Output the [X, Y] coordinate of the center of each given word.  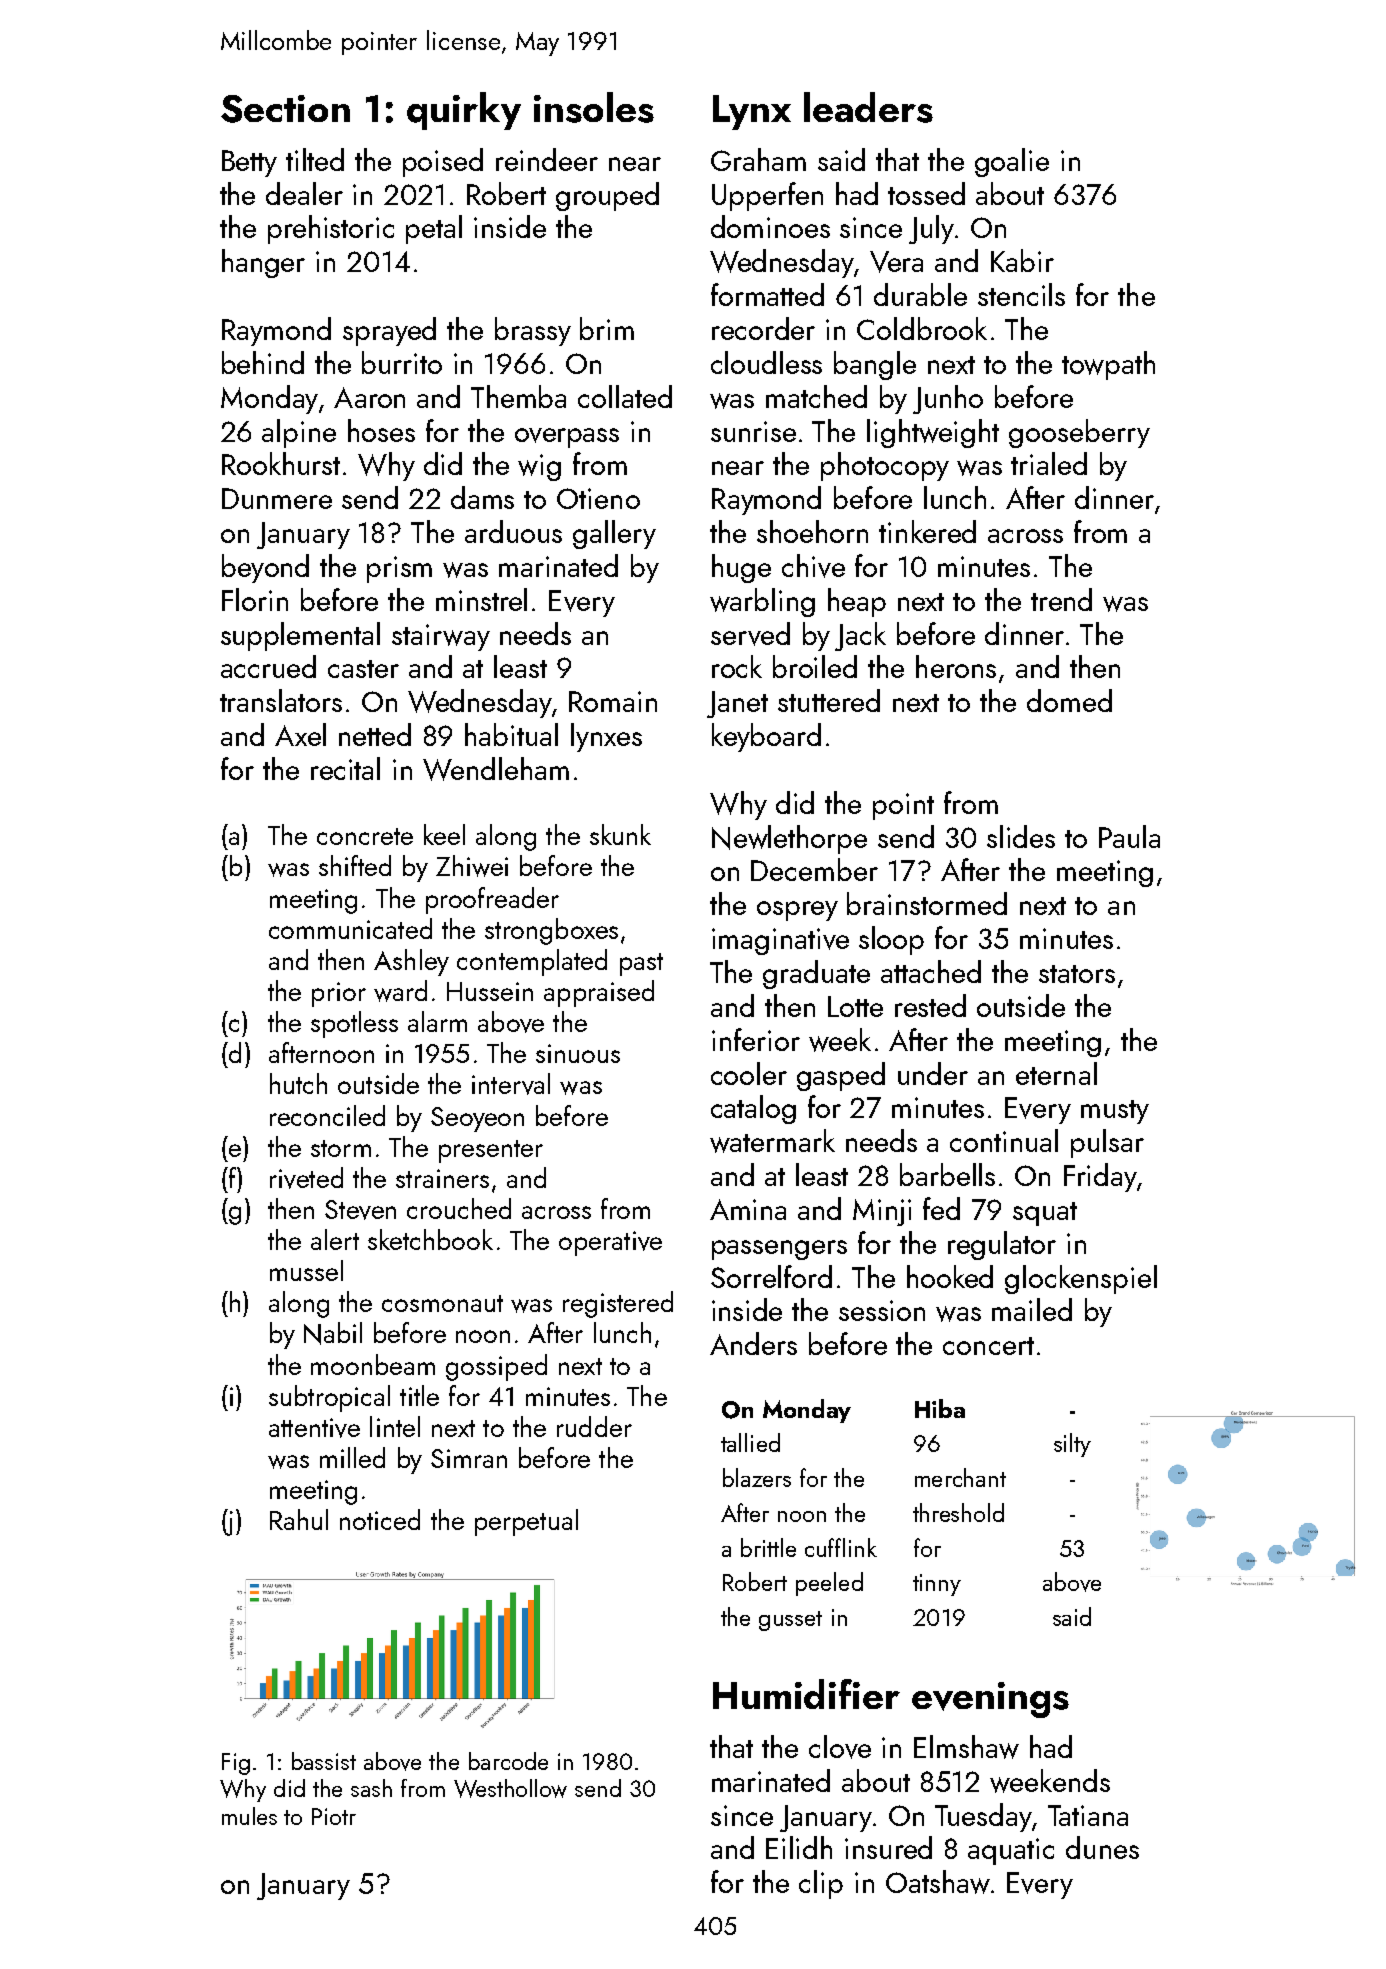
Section [285, 109]
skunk [620, 834]
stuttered [829, 700]
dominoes [770, 226]
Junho [948, 399]
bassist [324, 1761]
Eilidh [799, 1847]
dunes [1102, 1847]
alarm [437, 1021]
